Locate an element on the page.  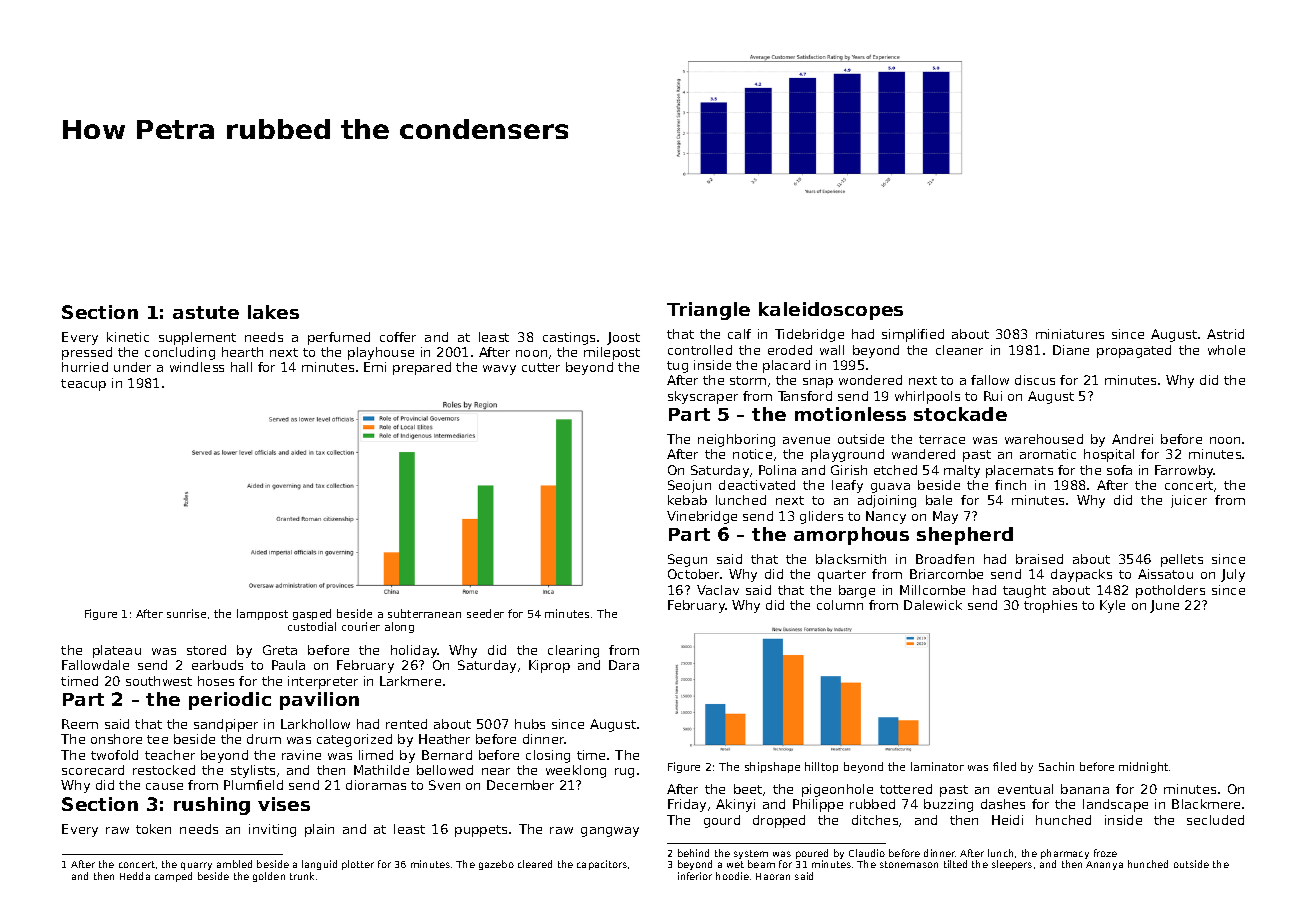
sunrise is located at coordinates (186, 613).
